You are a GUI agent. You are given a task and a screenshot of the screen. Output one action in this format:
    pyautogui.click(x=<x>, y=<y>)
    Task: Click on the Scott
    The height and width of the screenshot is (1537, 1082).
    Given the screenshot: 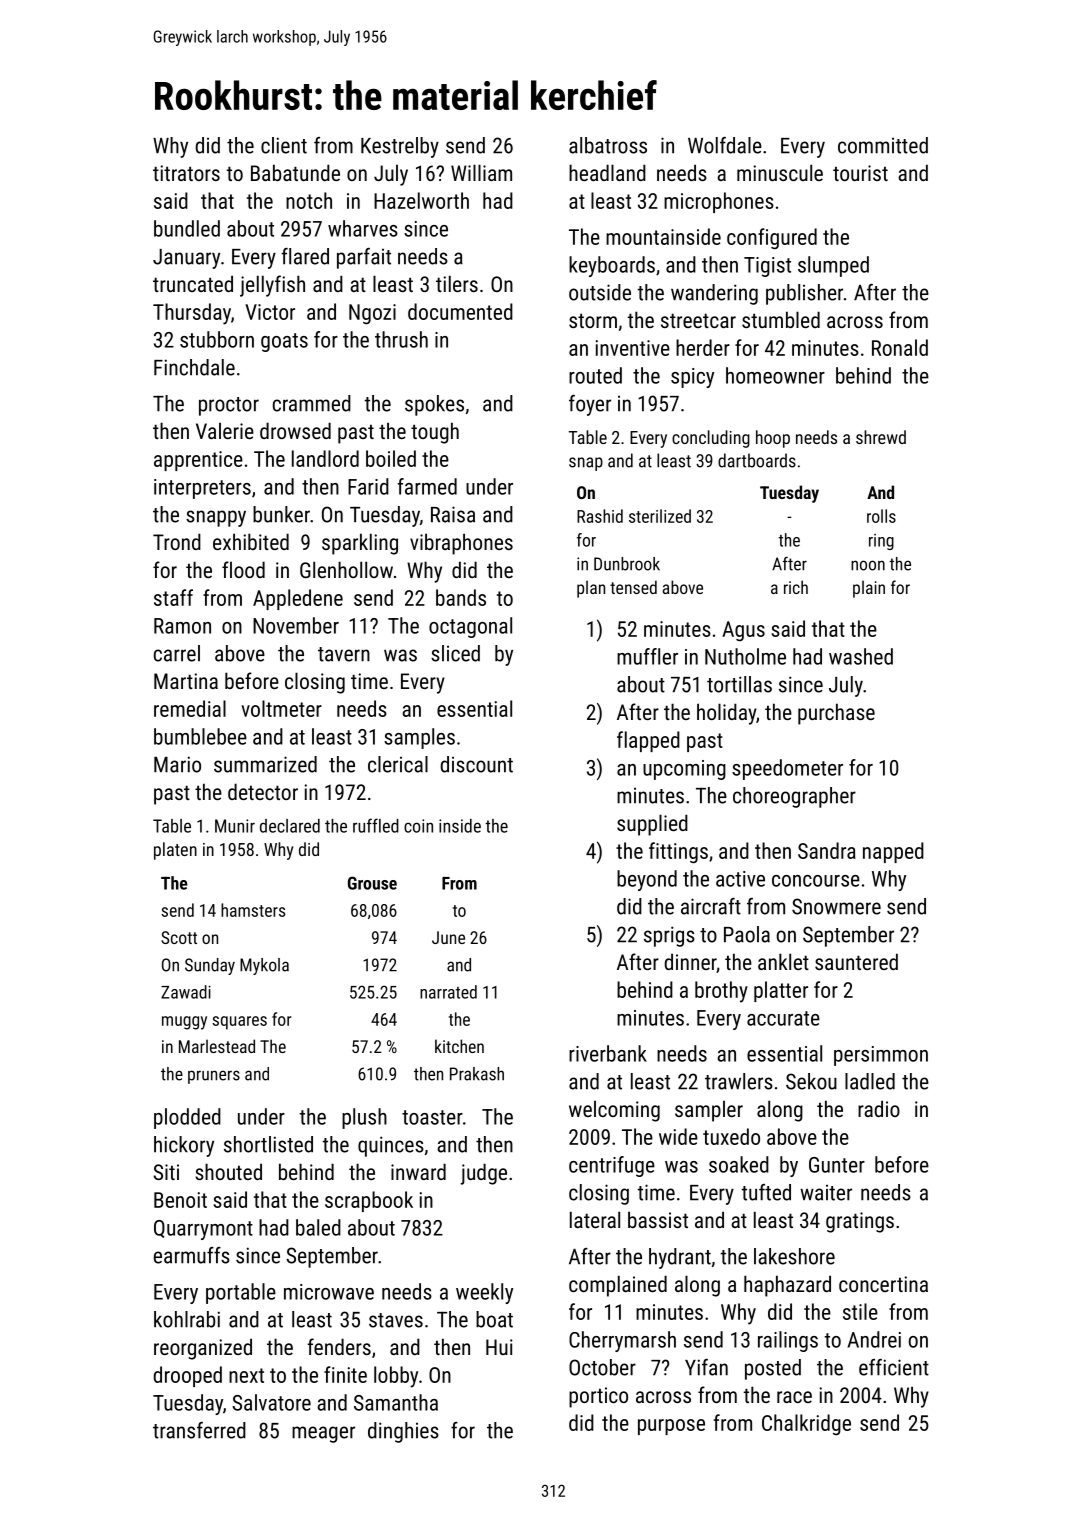 What is the action you would take?
    pyautogui.click(x=179, y=937)
